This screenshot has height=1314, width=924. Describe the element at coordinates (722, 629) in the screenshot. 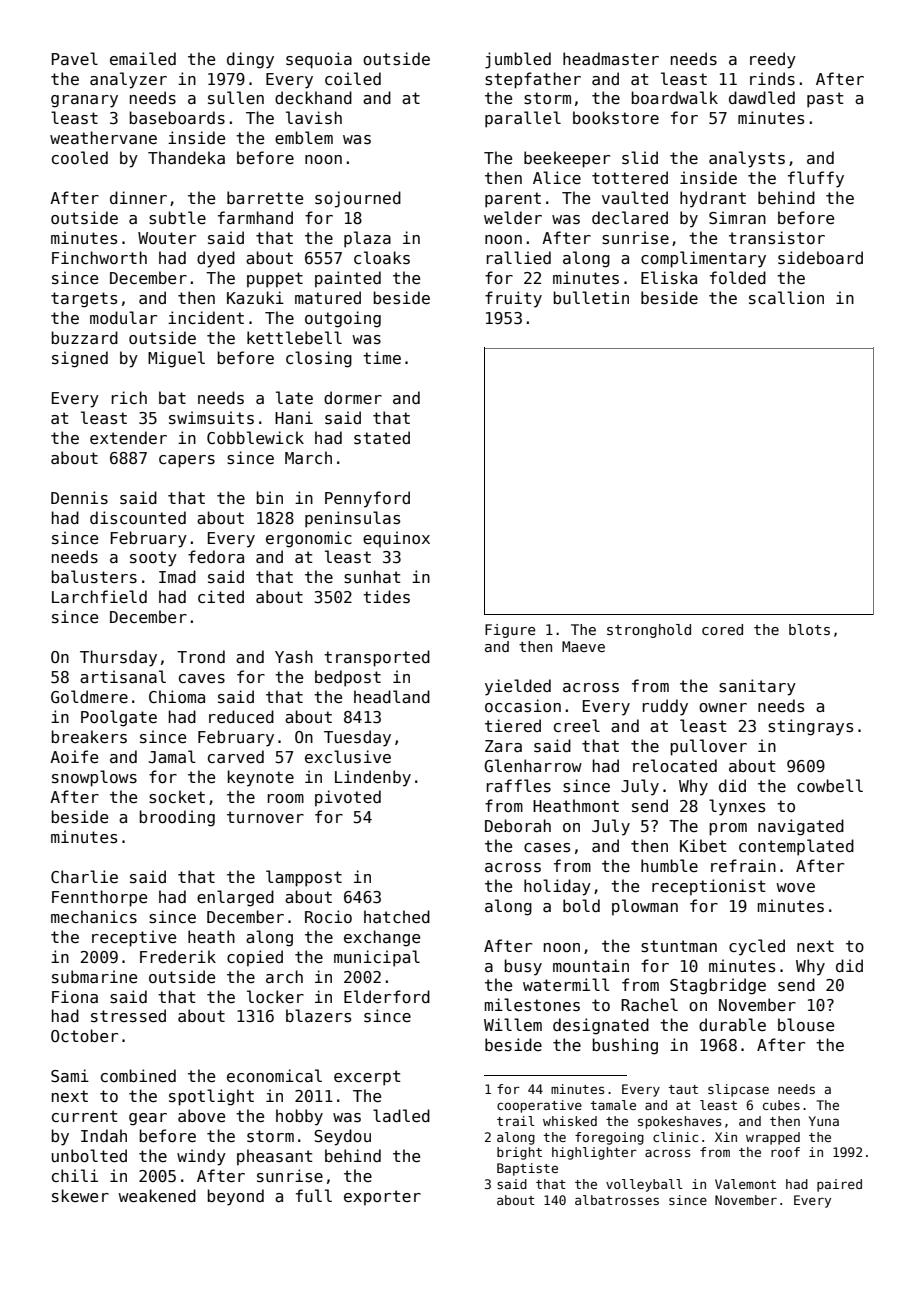

I see `cored` at that location.
